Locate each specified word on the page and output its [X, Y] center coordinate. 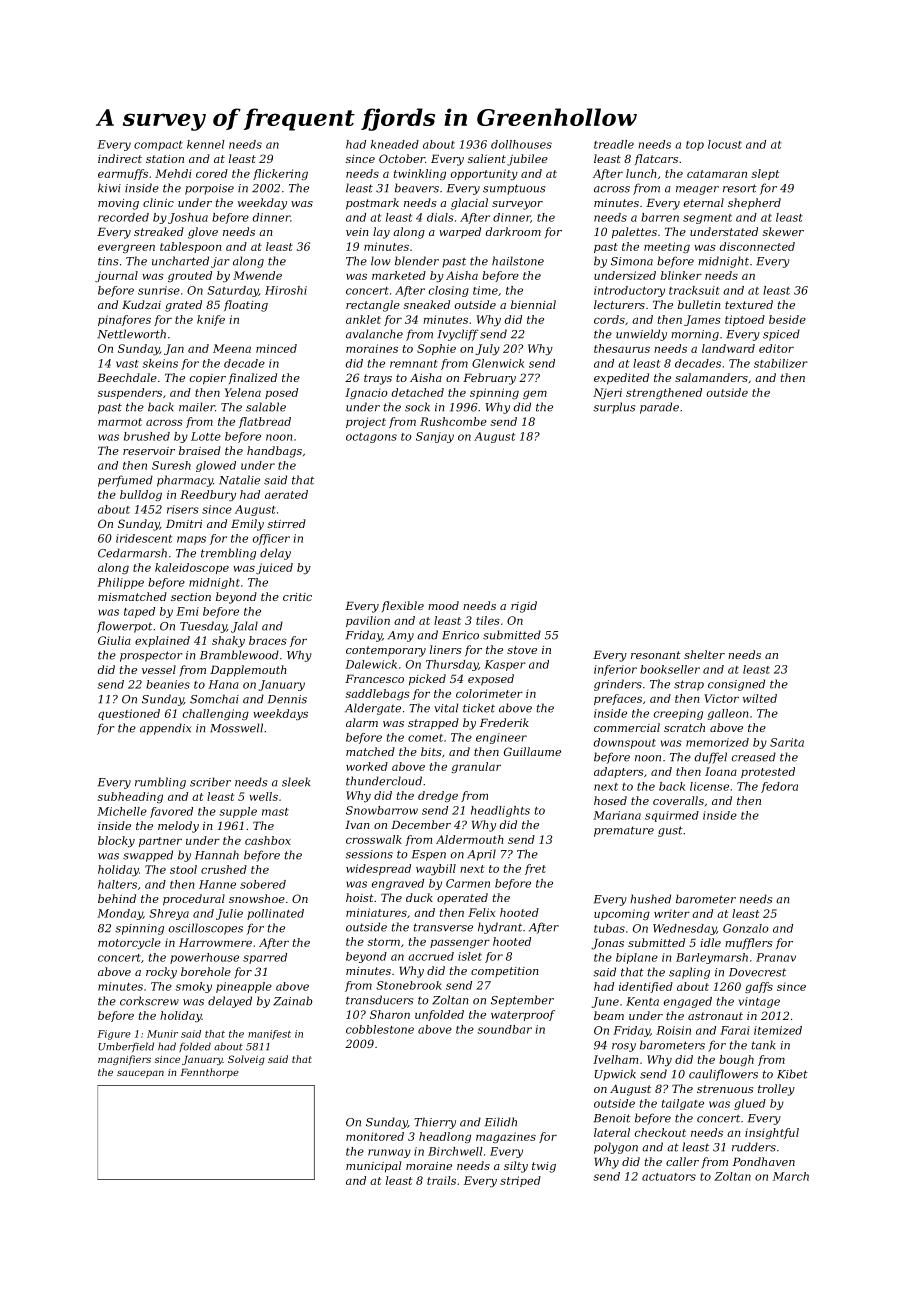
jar [220, 262]
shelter [704, 654]
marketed [399, 275]
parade [659, 408]
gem [535, 394]
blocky [116, 841]
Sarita [787, 742]
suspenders [130, 393]
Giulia [114, 640]
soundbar [505, 1029]
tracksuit [694, 290]
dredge [438, 796]
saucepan [140, 1074]
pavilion [368, 621]
